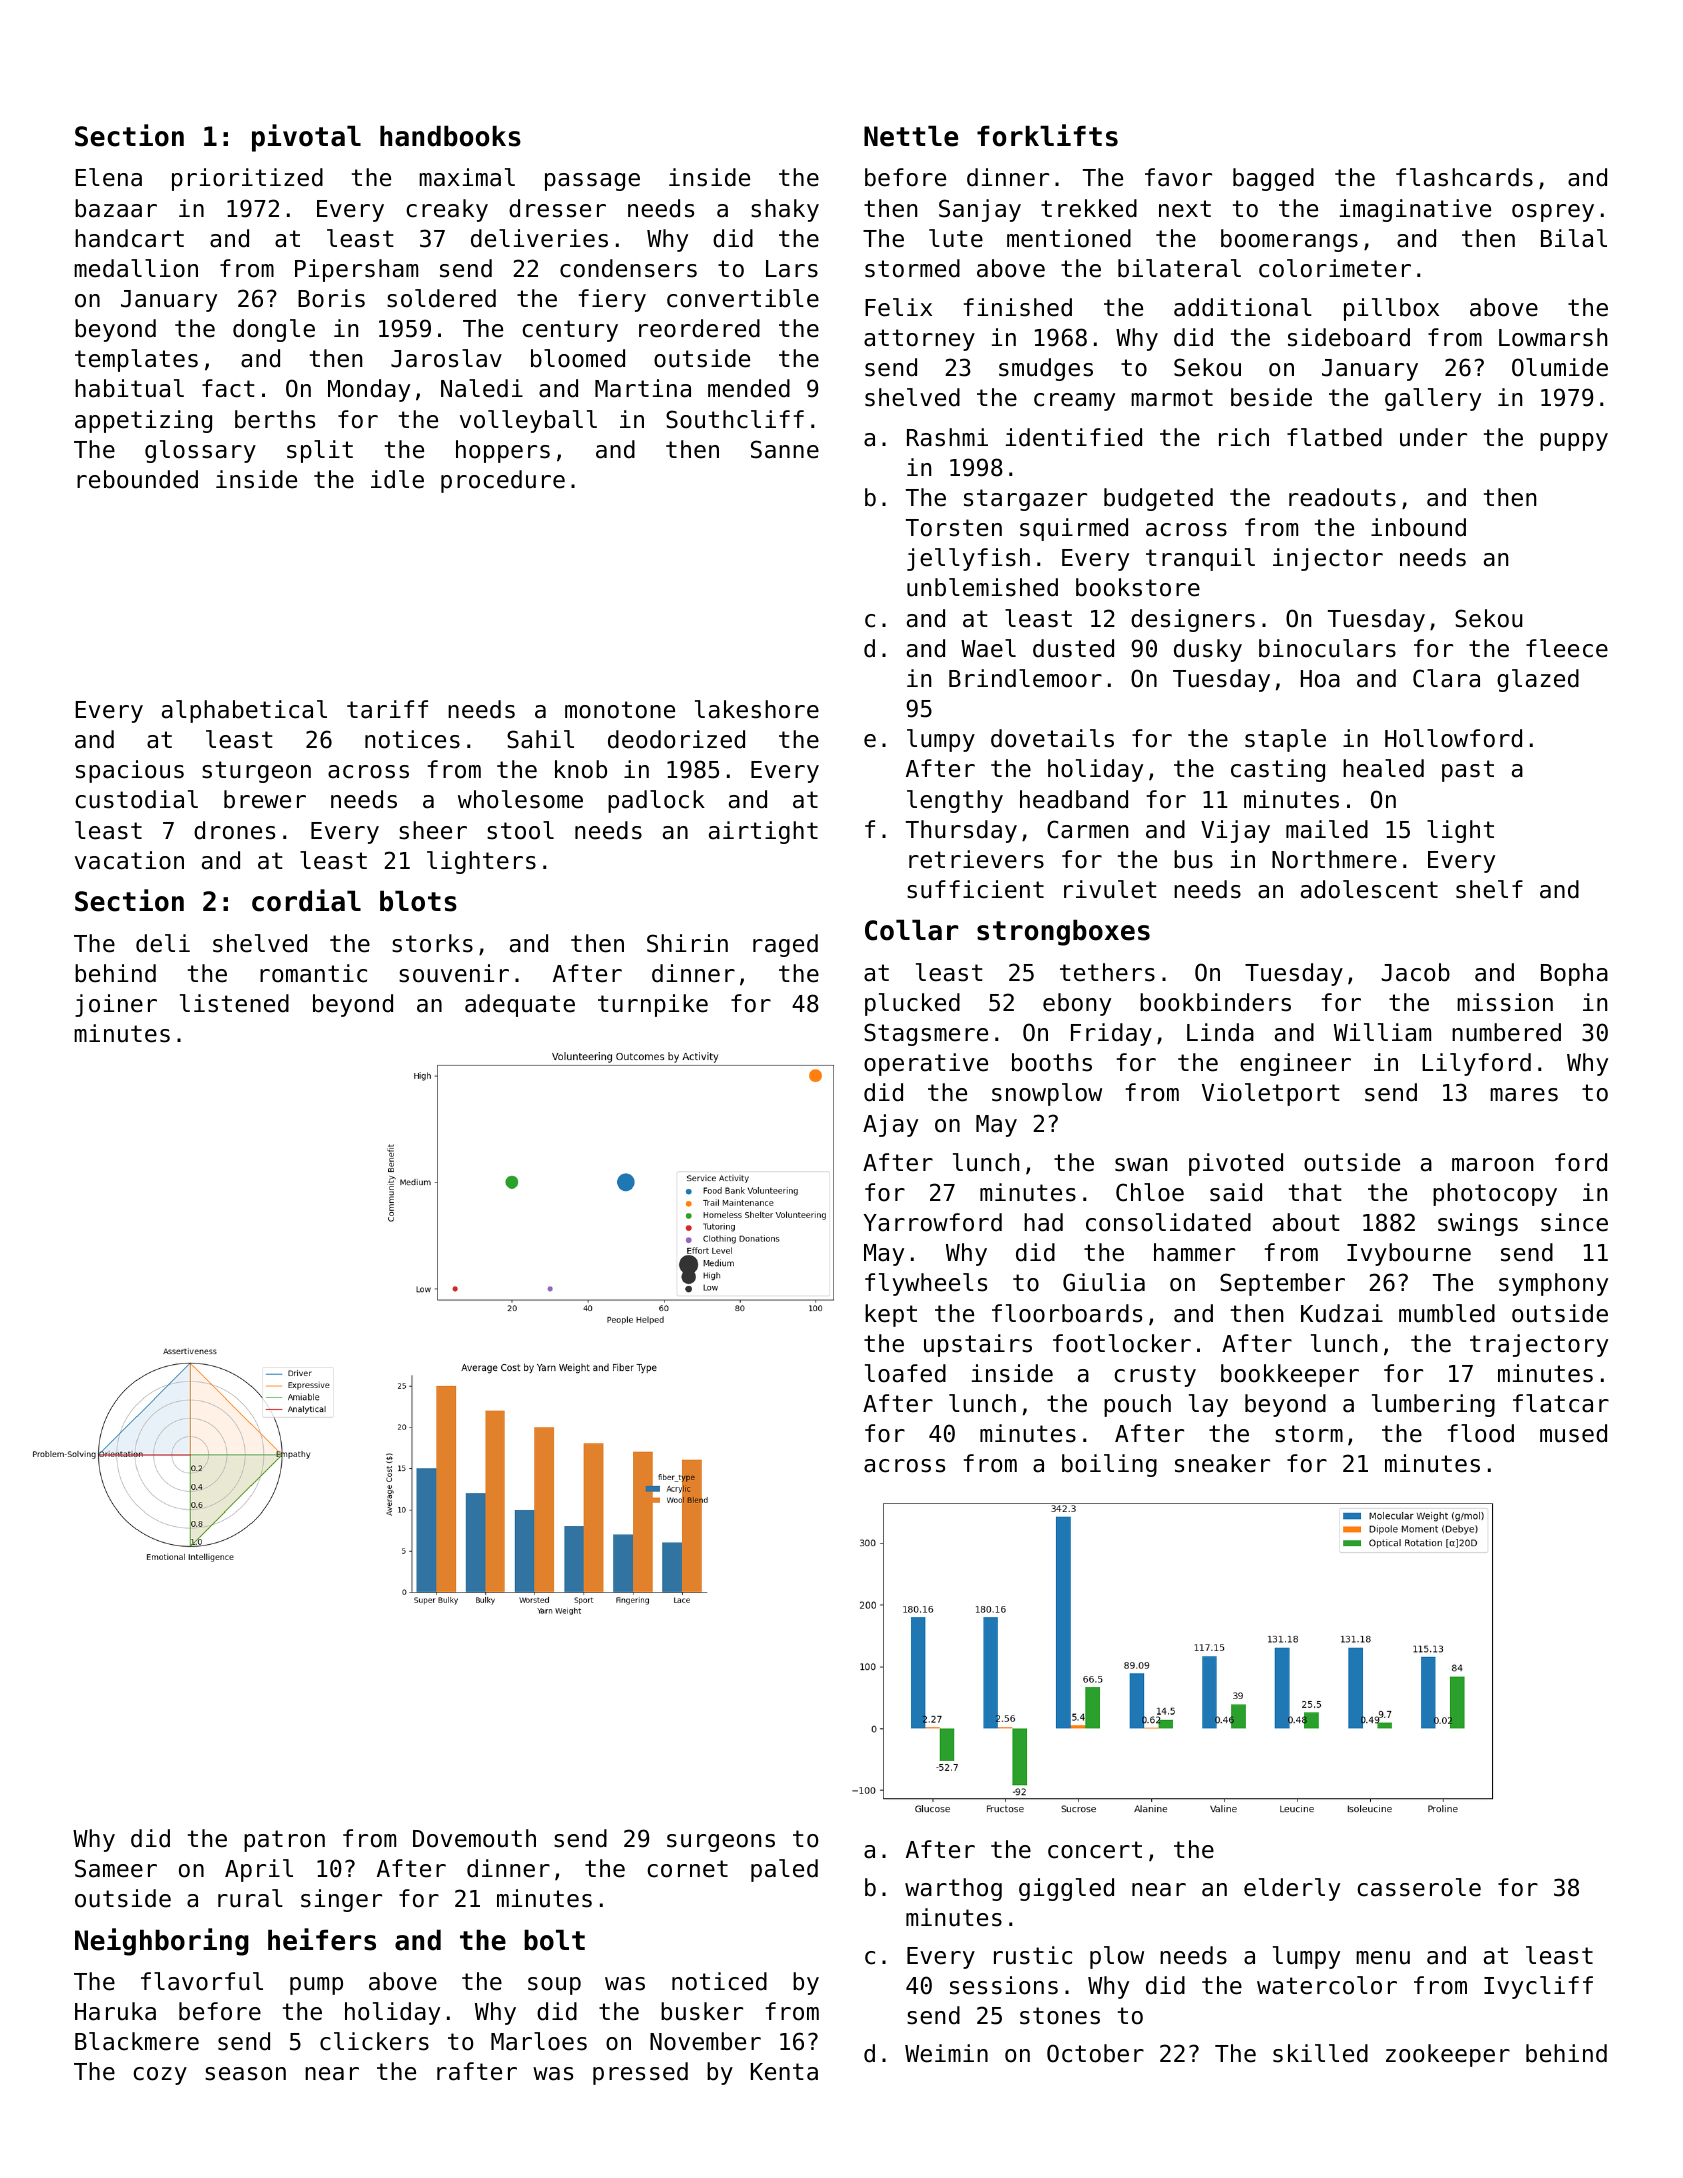  I want to click on mumbled, so click(1447, 1313).
